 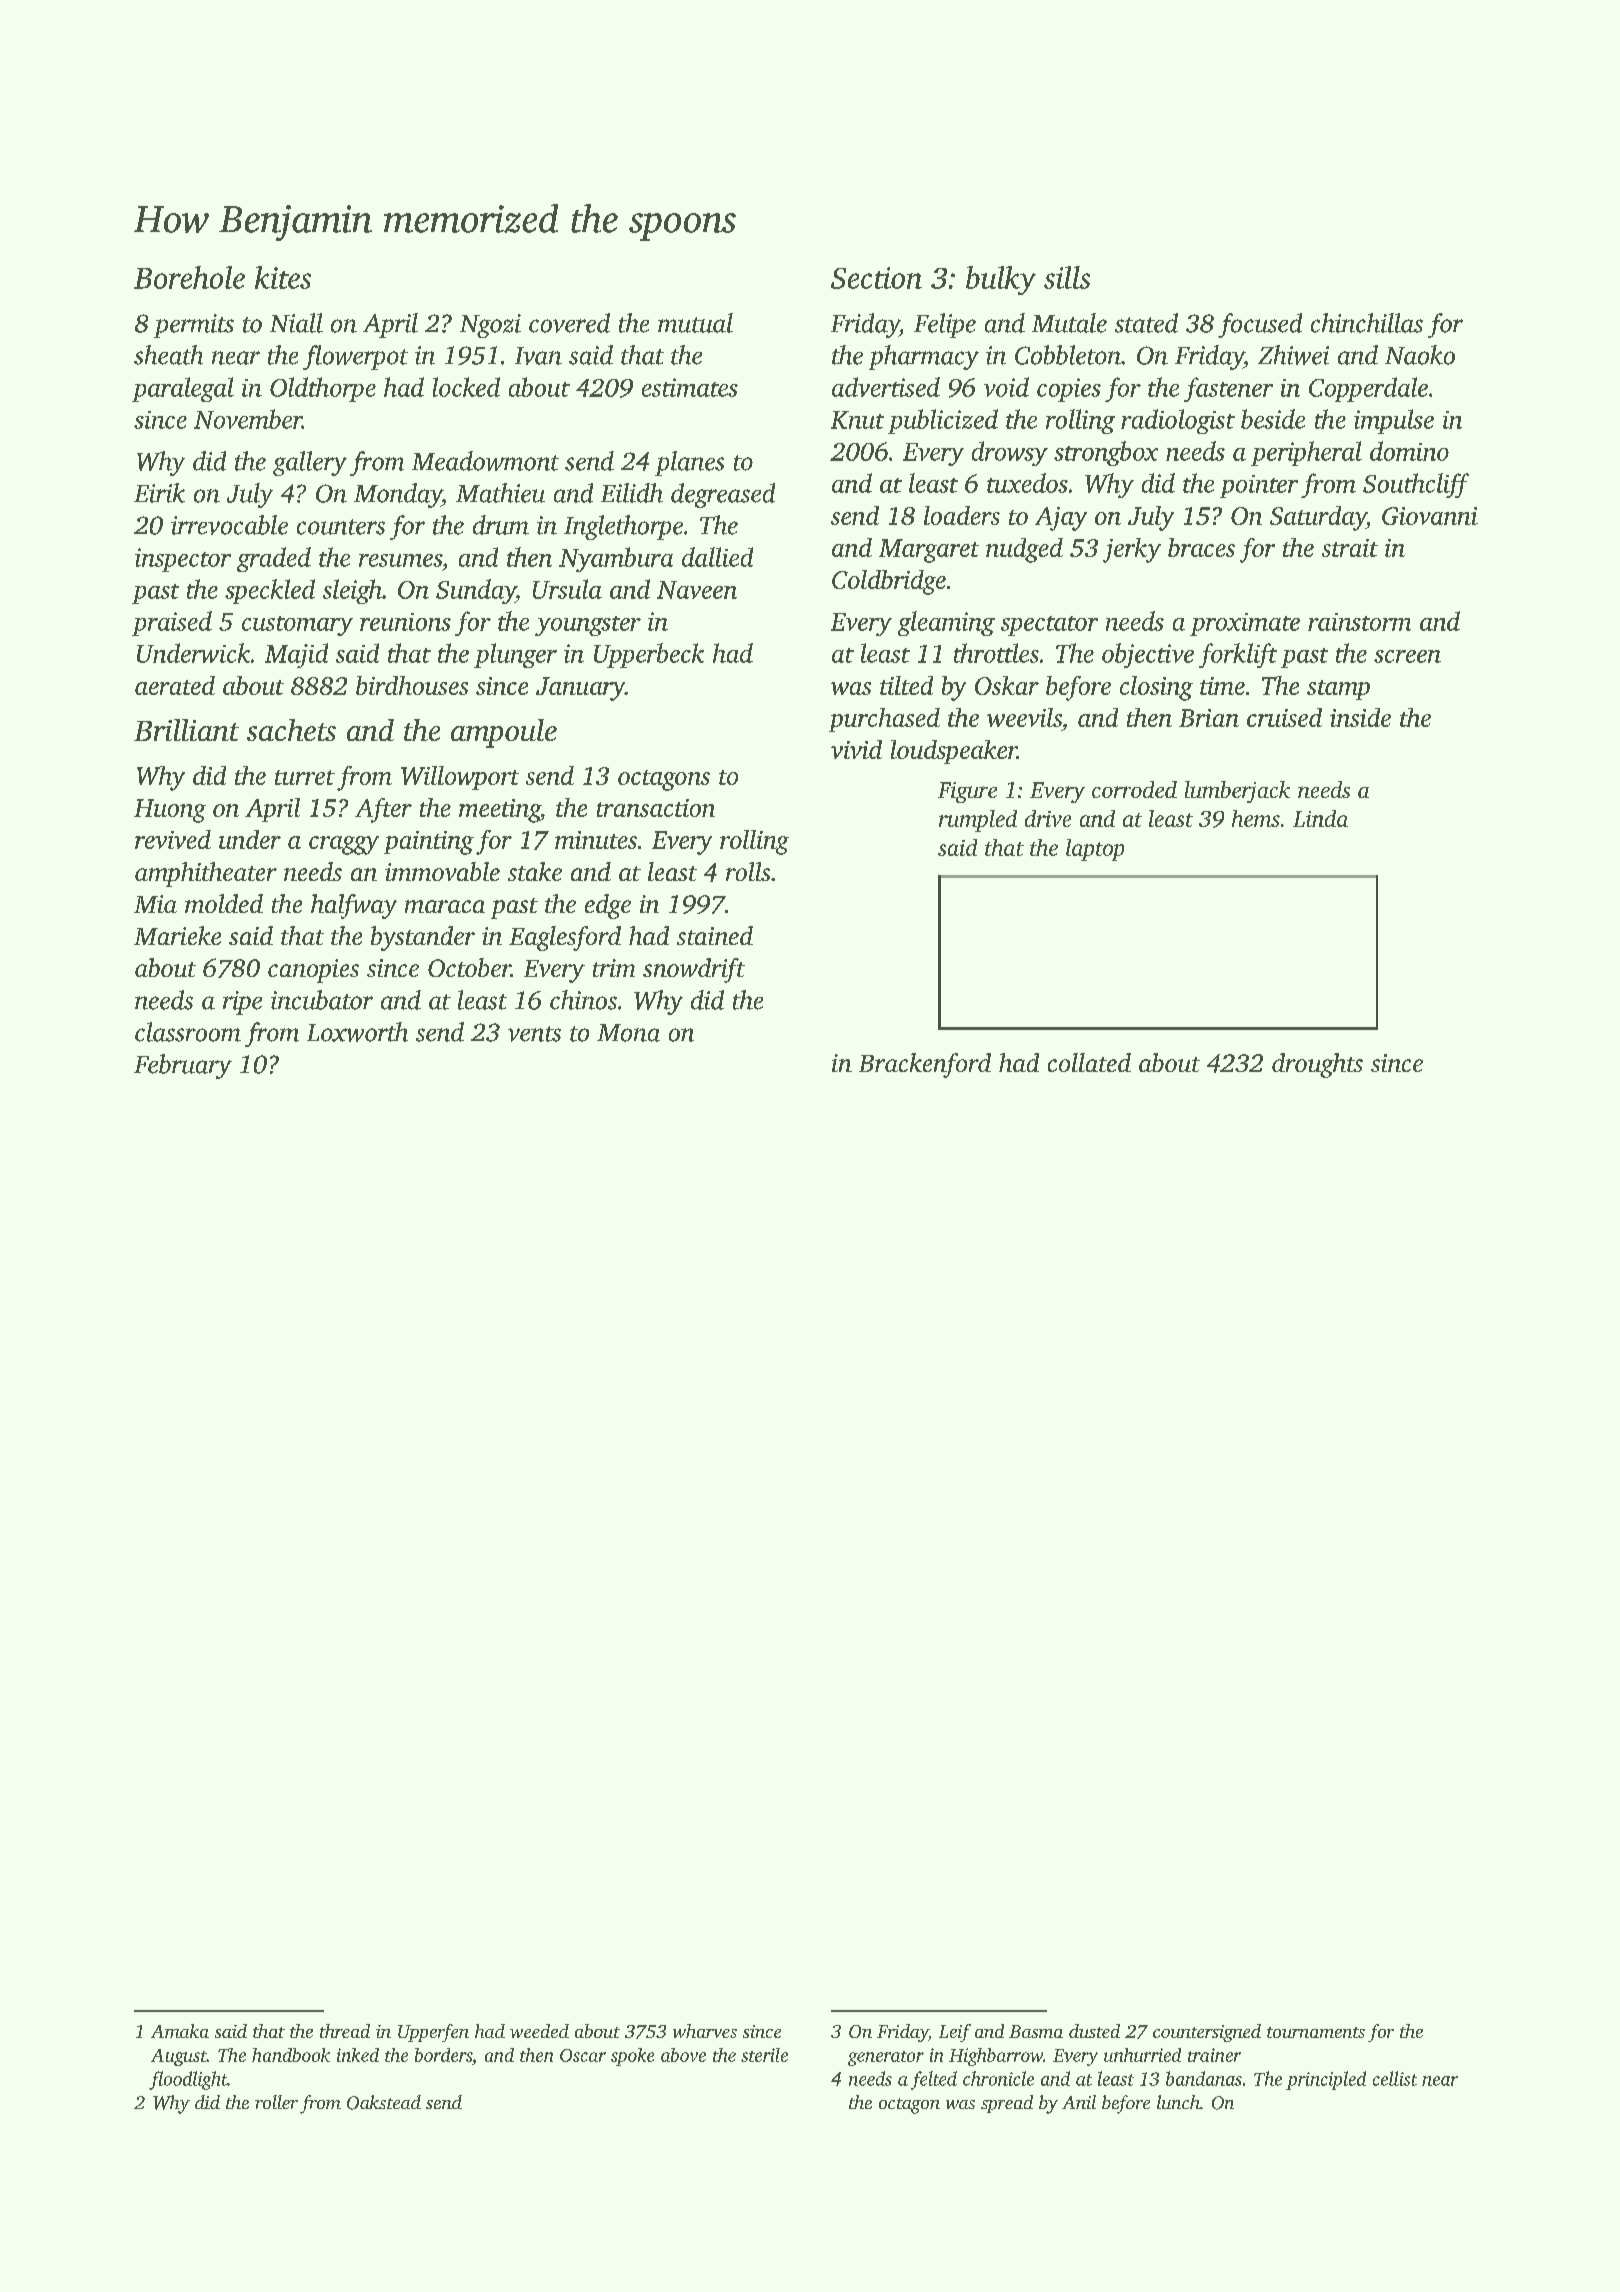 What do you see at coordinates (955, 2033) in the screenshot?
I see `Leif` at bounding box center [955, 2033].
